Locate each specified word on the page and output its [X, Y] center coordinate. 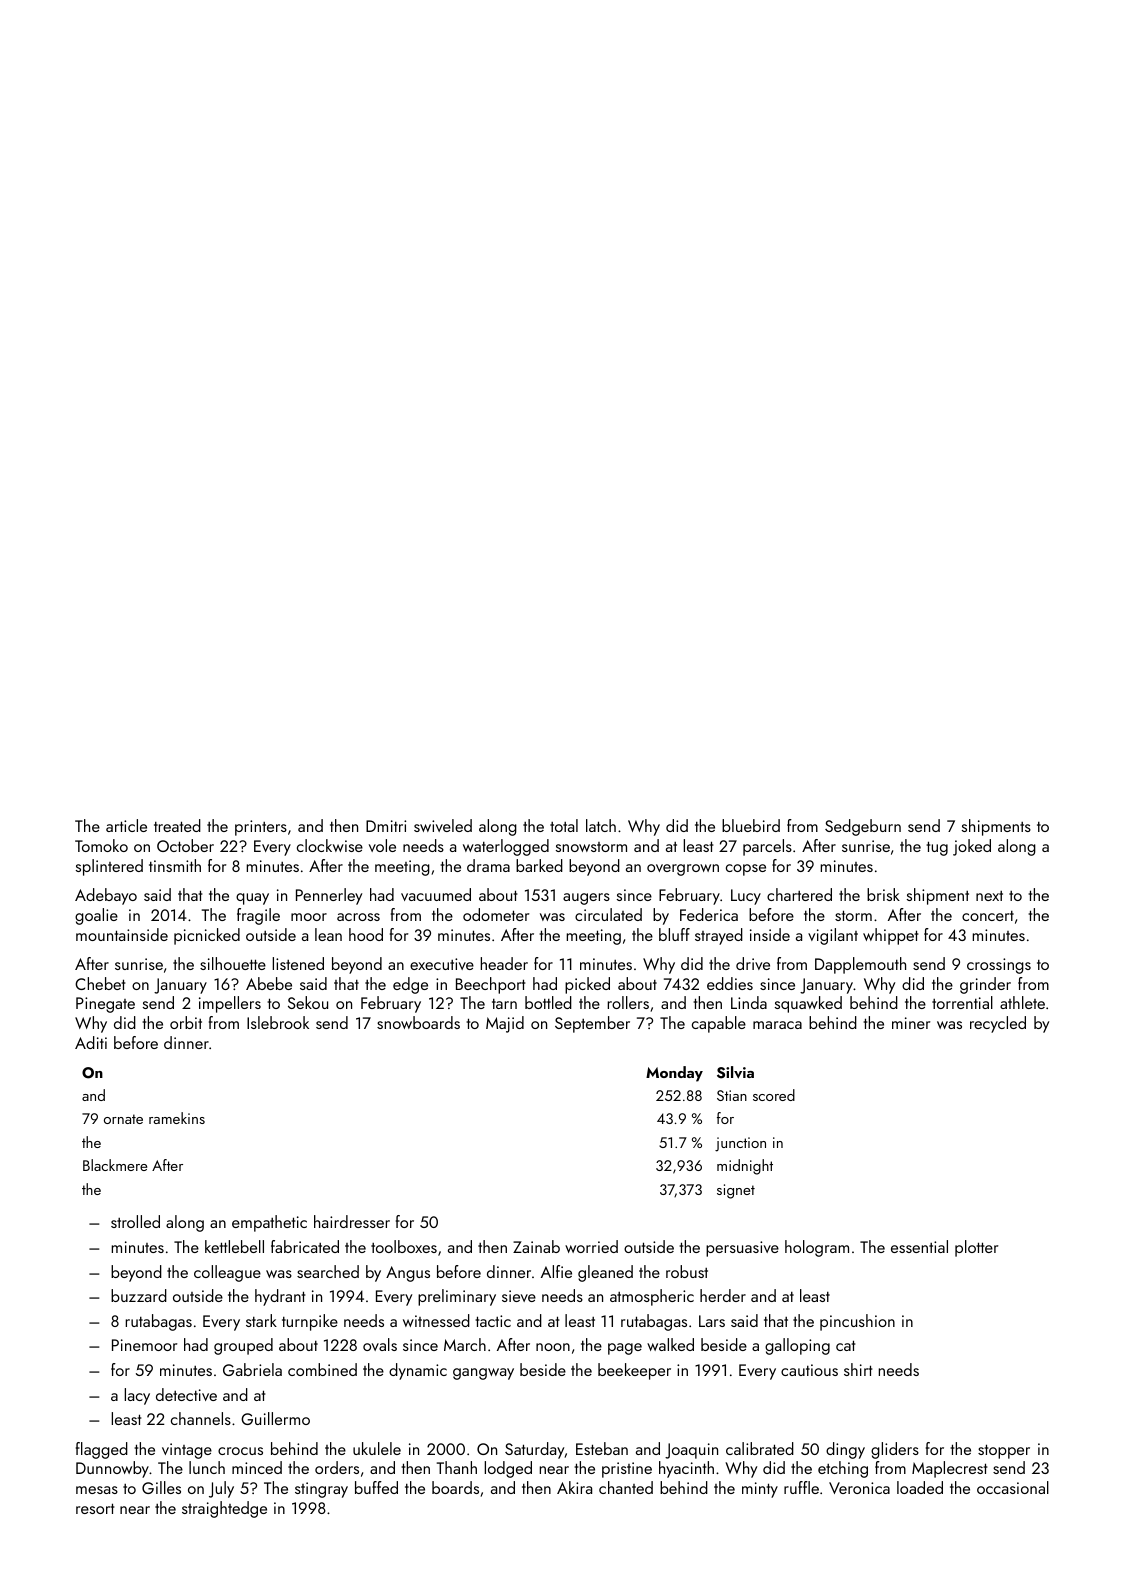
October [185, 845]
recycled [998, 1024]
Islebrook [278, 1022]
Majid [505, 1024]
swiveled [443, 825]
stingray [321, 1490]
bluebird [751, 825]
